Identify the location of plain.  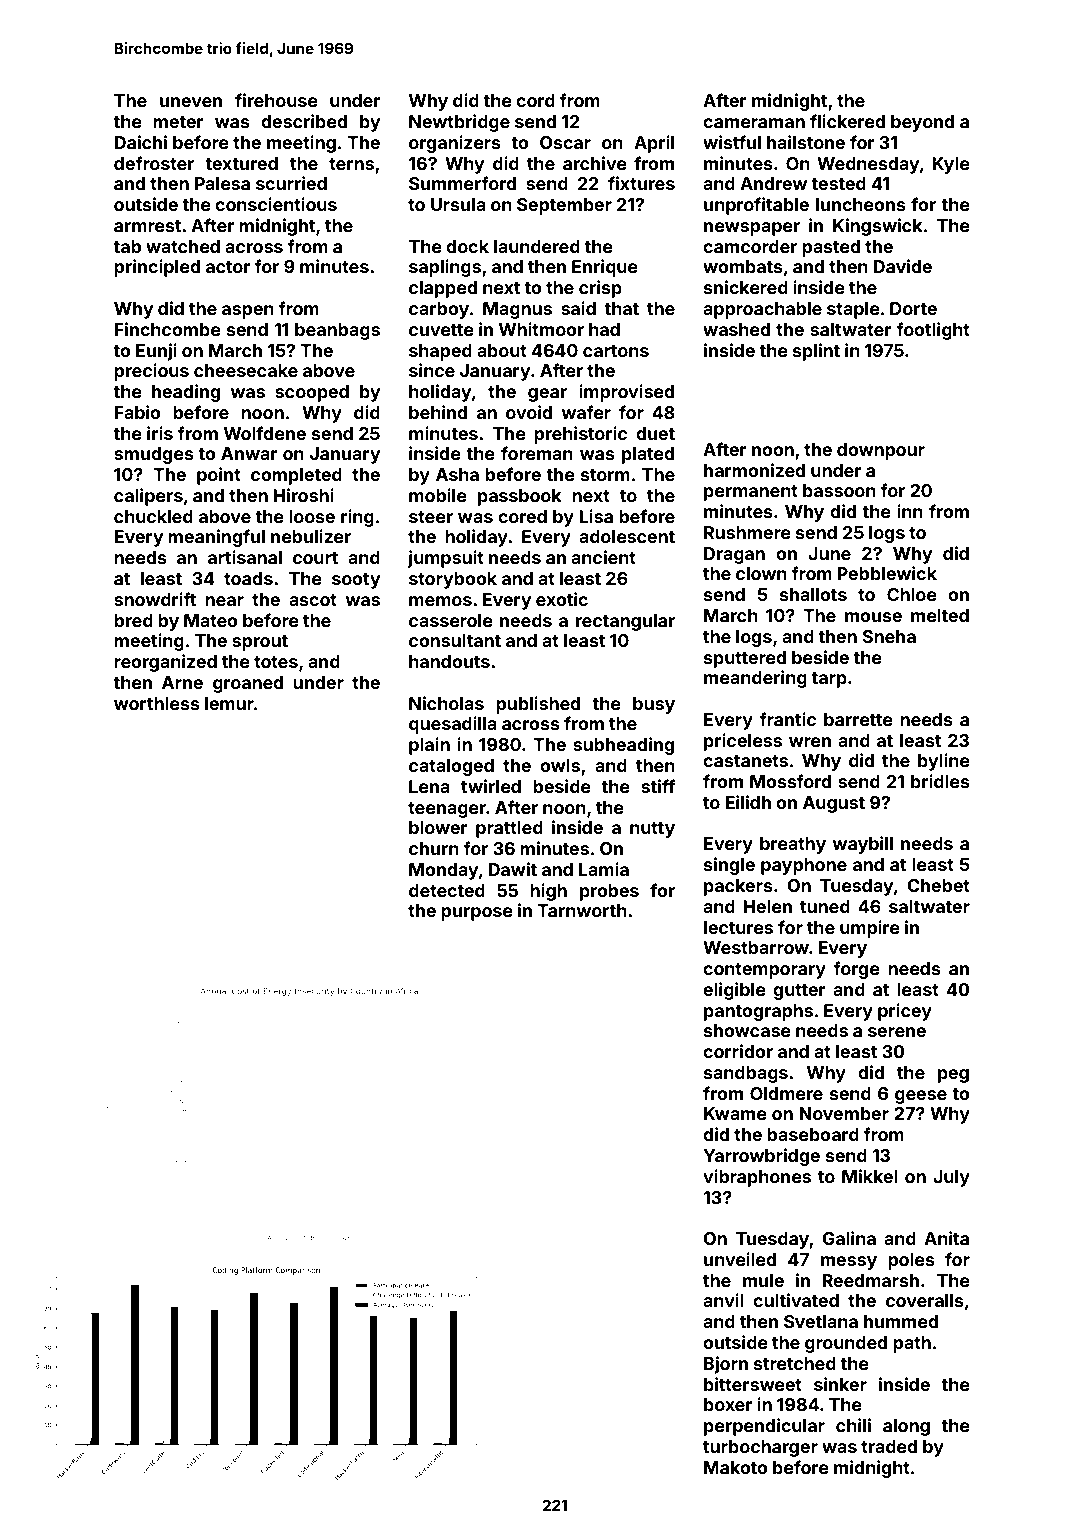
(429, 746).
